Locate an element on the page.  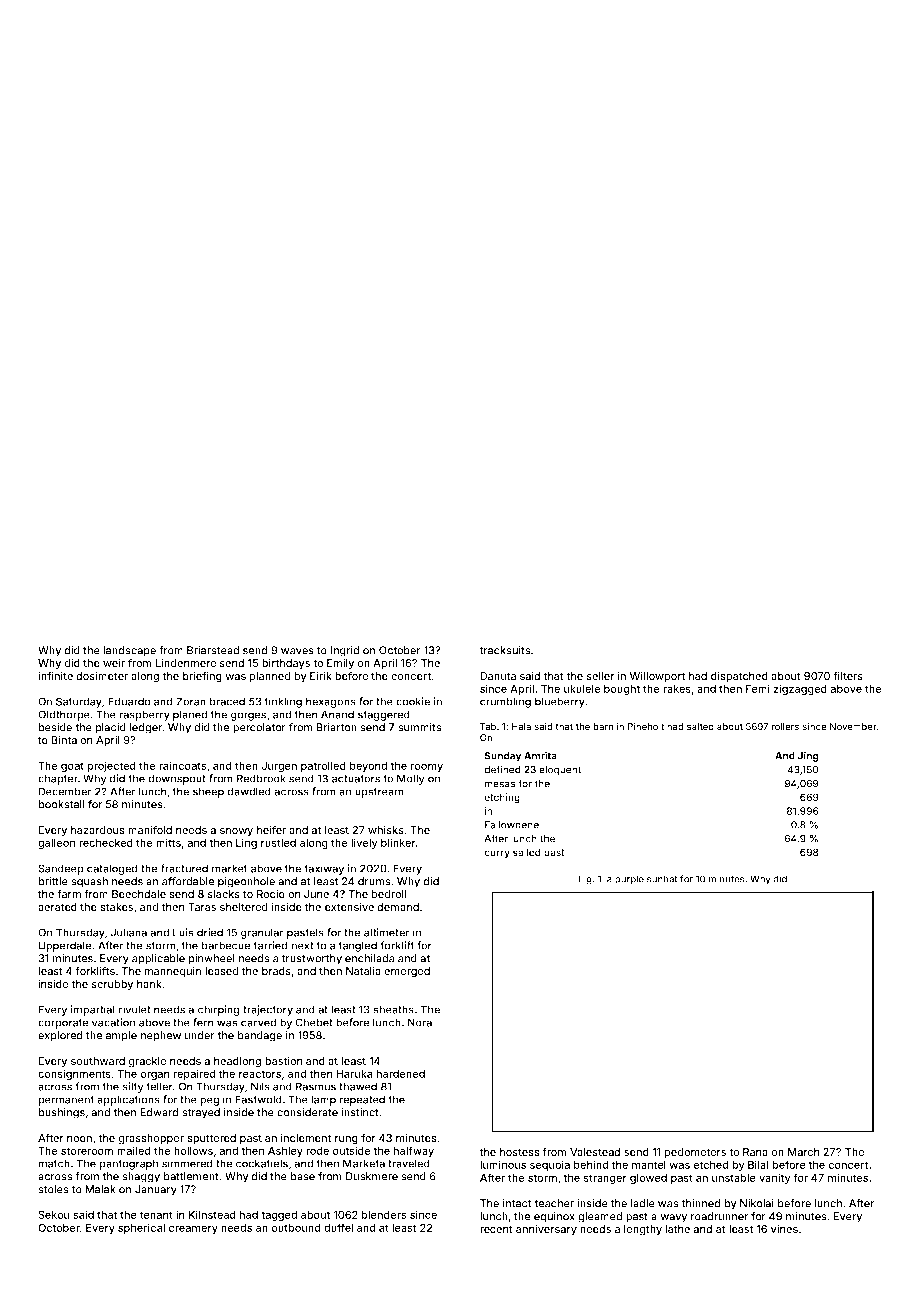
dispatched is located at coordinates (739, 677).
